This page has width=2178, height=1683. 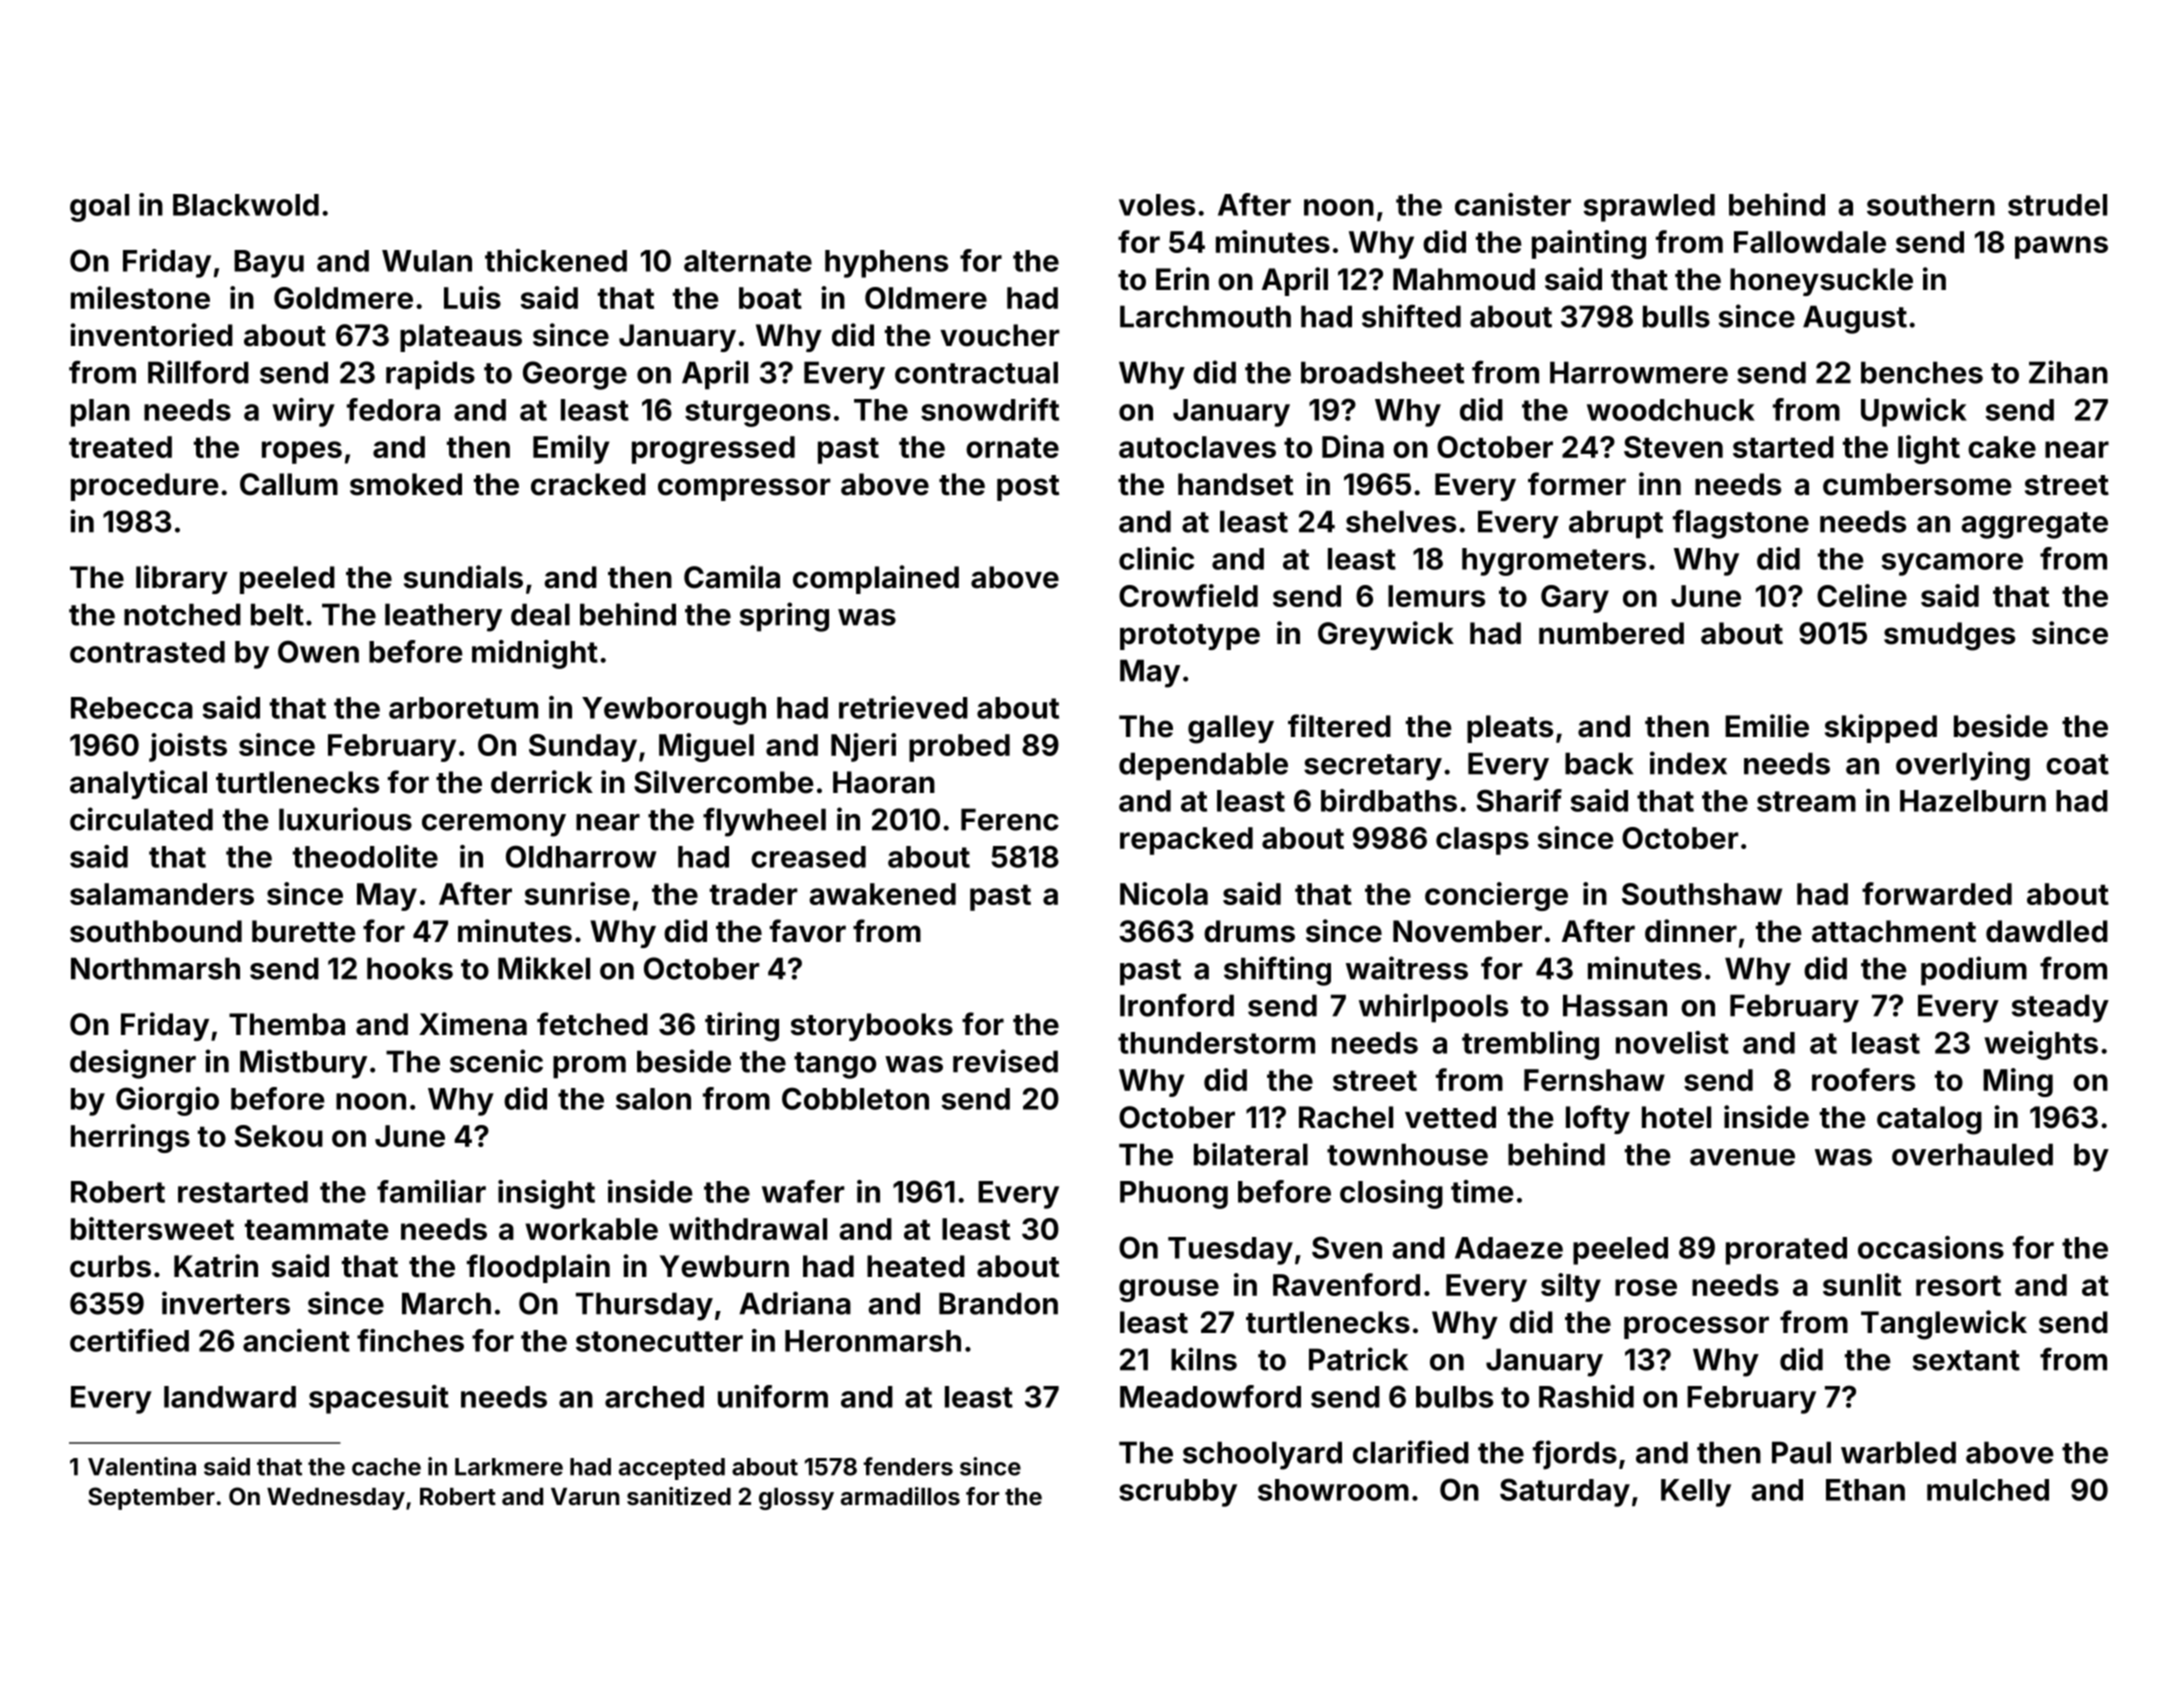 I want to click on galley, so click(x=1231, y=729).
